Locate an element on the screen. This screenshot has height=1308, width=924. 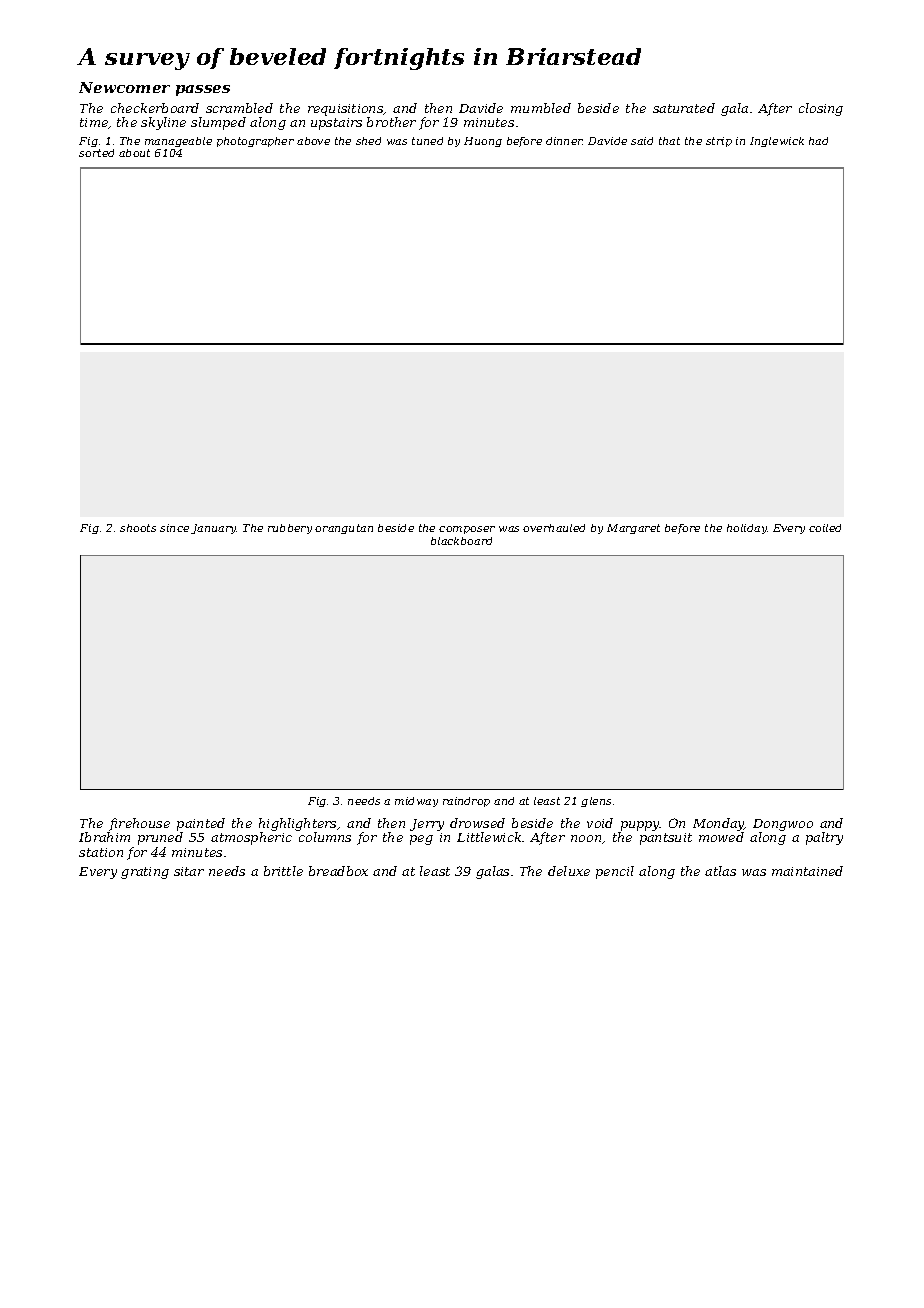
mumbled is located at coordinates (541, 108).
